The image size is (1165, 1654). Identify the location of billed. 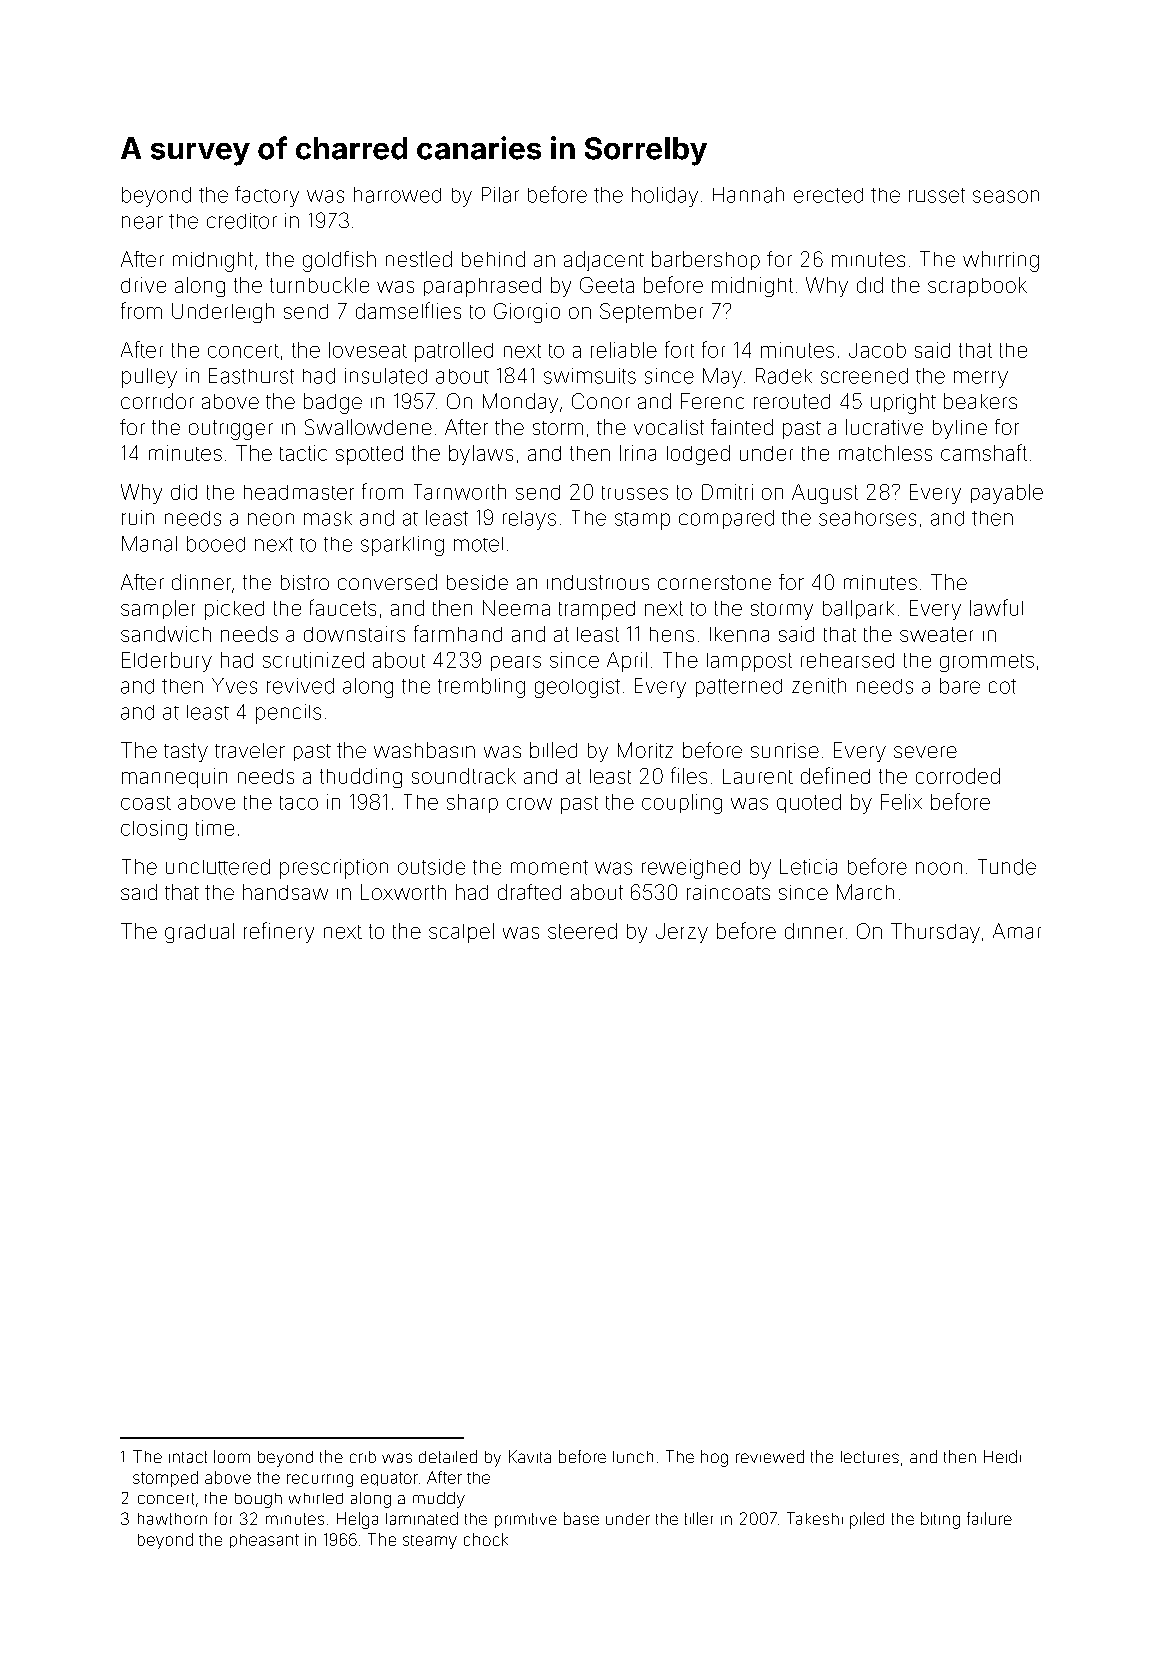
(553, 750).
